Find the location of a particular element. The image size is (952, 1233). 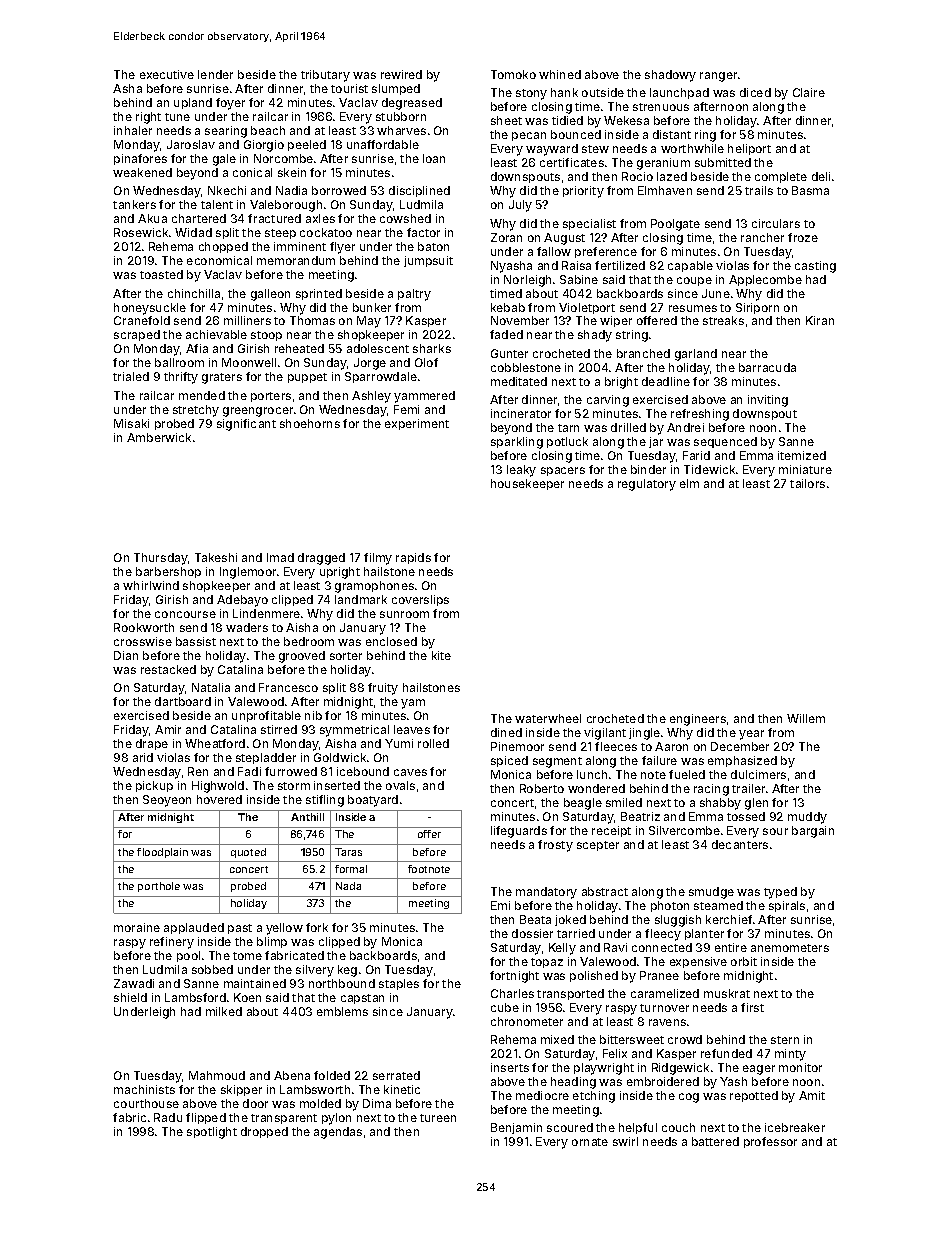

Tomoko is located at coordinates (513, 74).
